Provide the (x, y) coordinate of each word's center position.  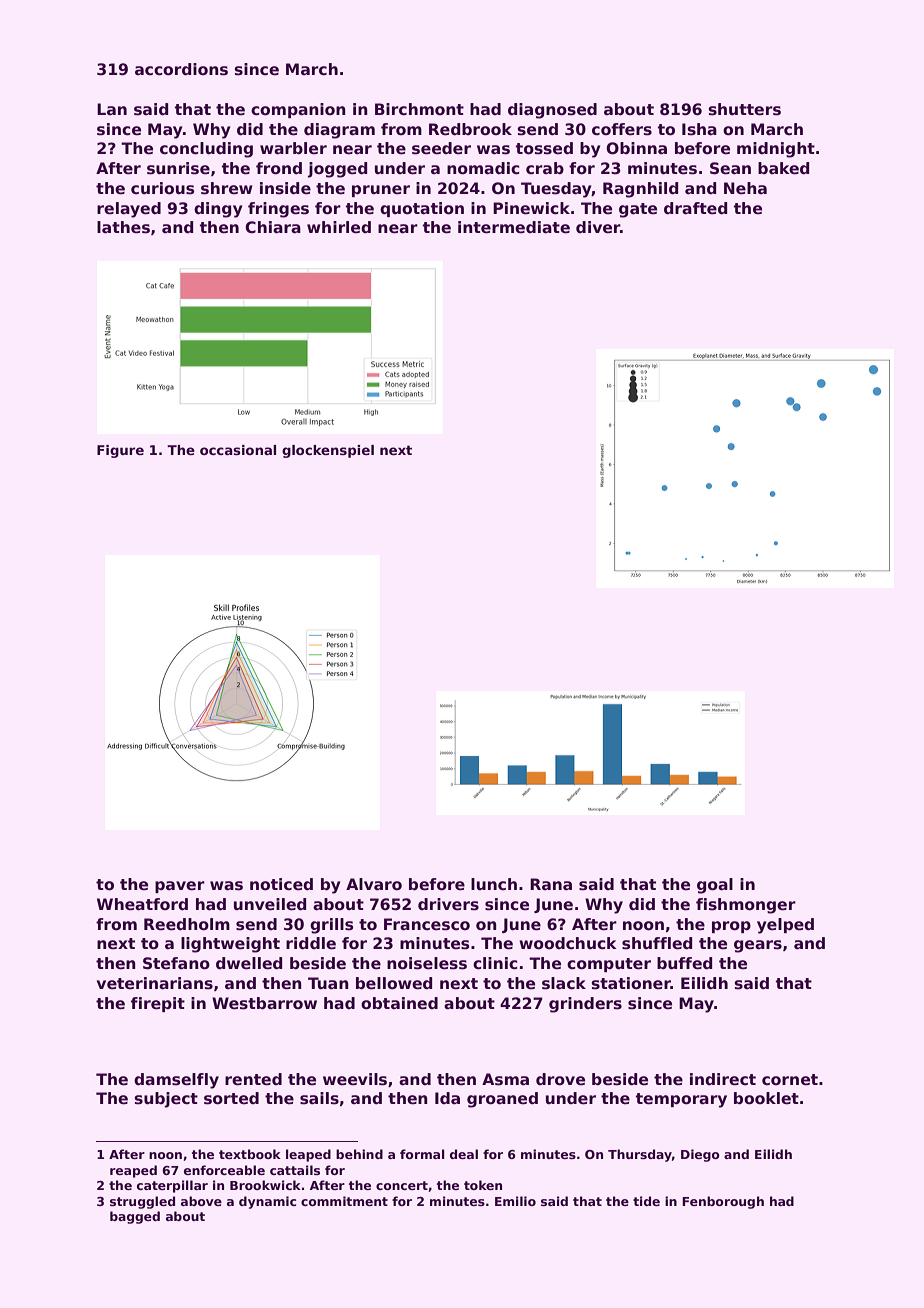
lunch (494, 884)
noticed (281, 884)
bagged (135, 1217)
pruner (381, 191)
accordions (181, 69)
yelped (785, 926)
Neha (745, 188)
